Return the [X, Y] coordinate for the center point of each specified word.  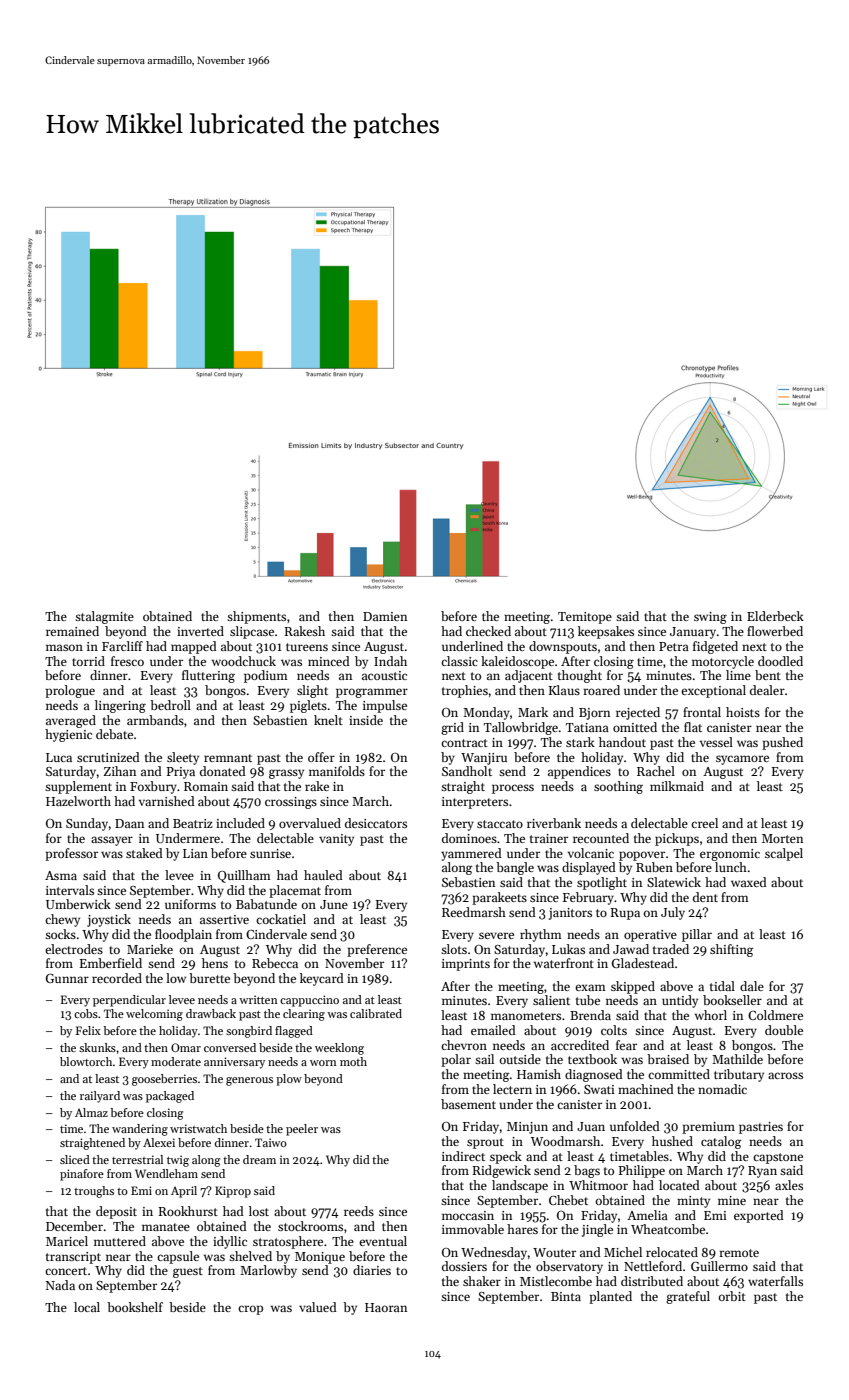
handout [622, 742]
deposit [116, 1212]
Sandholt [467, 771]
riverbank [554, 823]
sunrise [270, 853]
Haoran [386, 1307]
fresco [127, 661]
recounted [601, 838]
